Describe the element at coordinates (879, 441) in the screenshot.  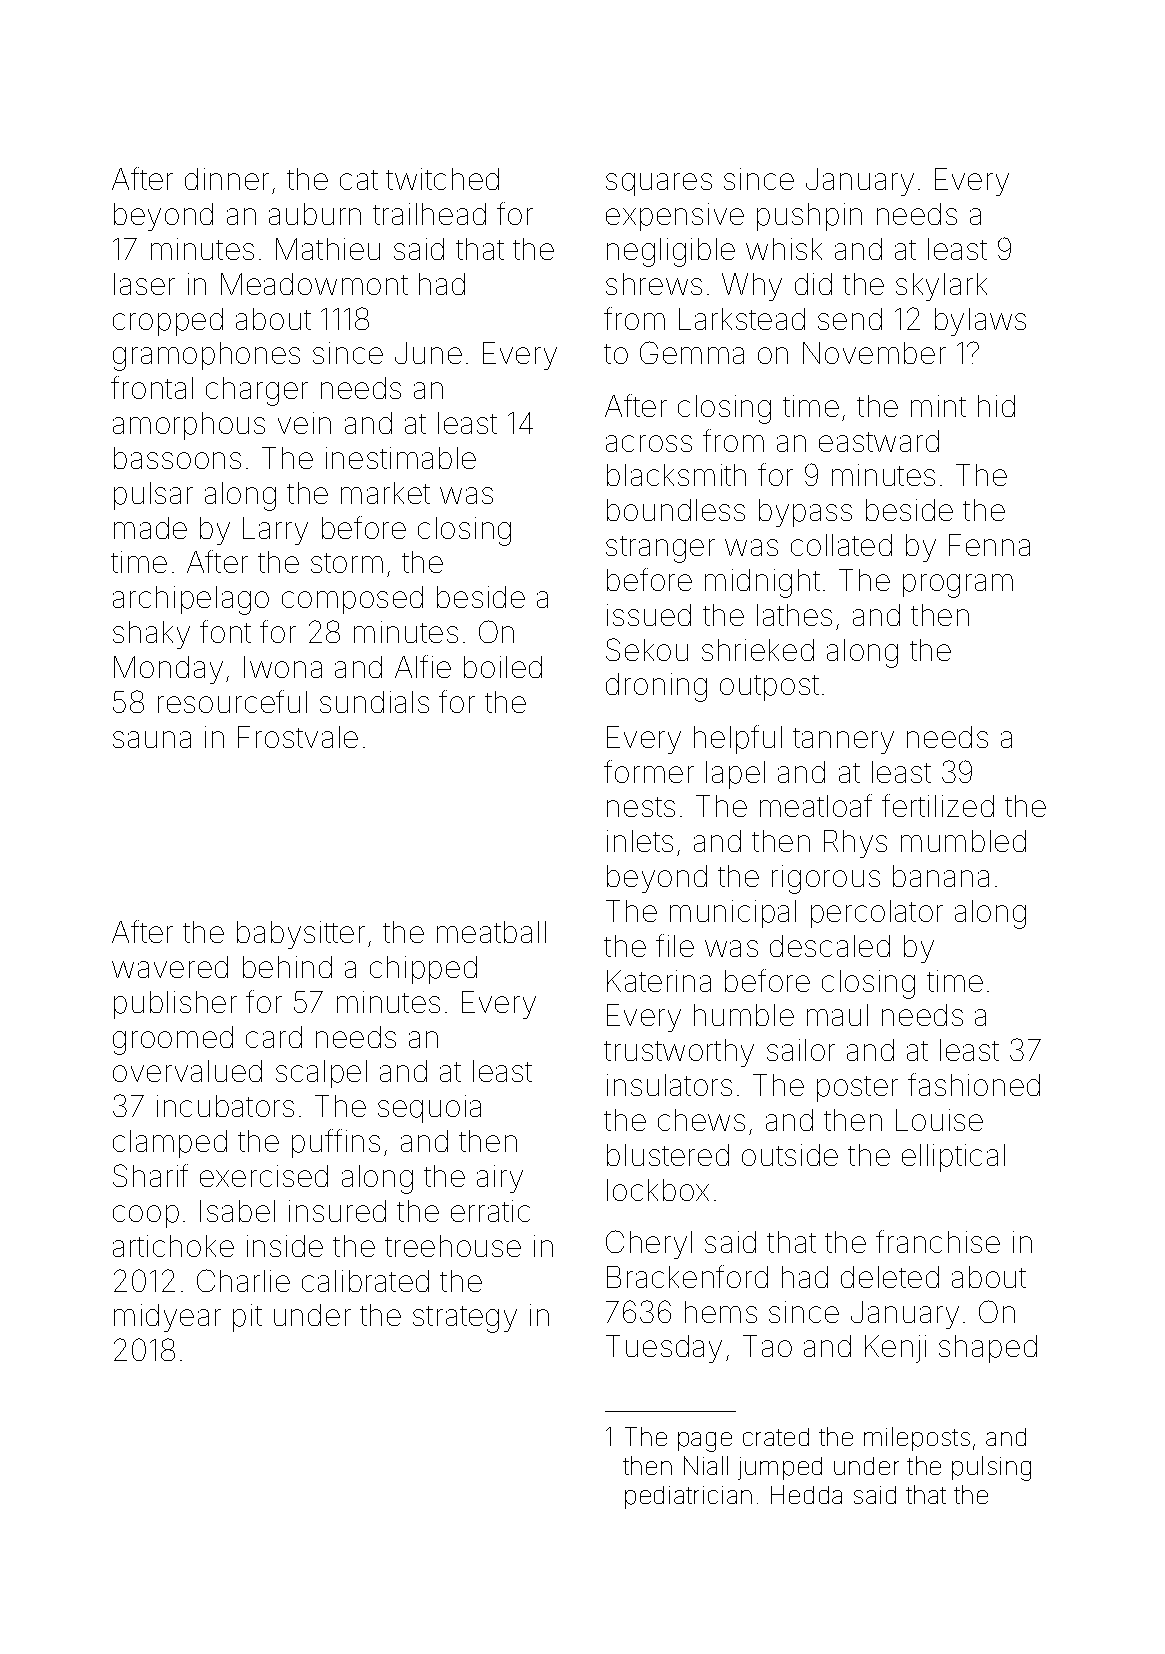
I see `eastward` at that location.
